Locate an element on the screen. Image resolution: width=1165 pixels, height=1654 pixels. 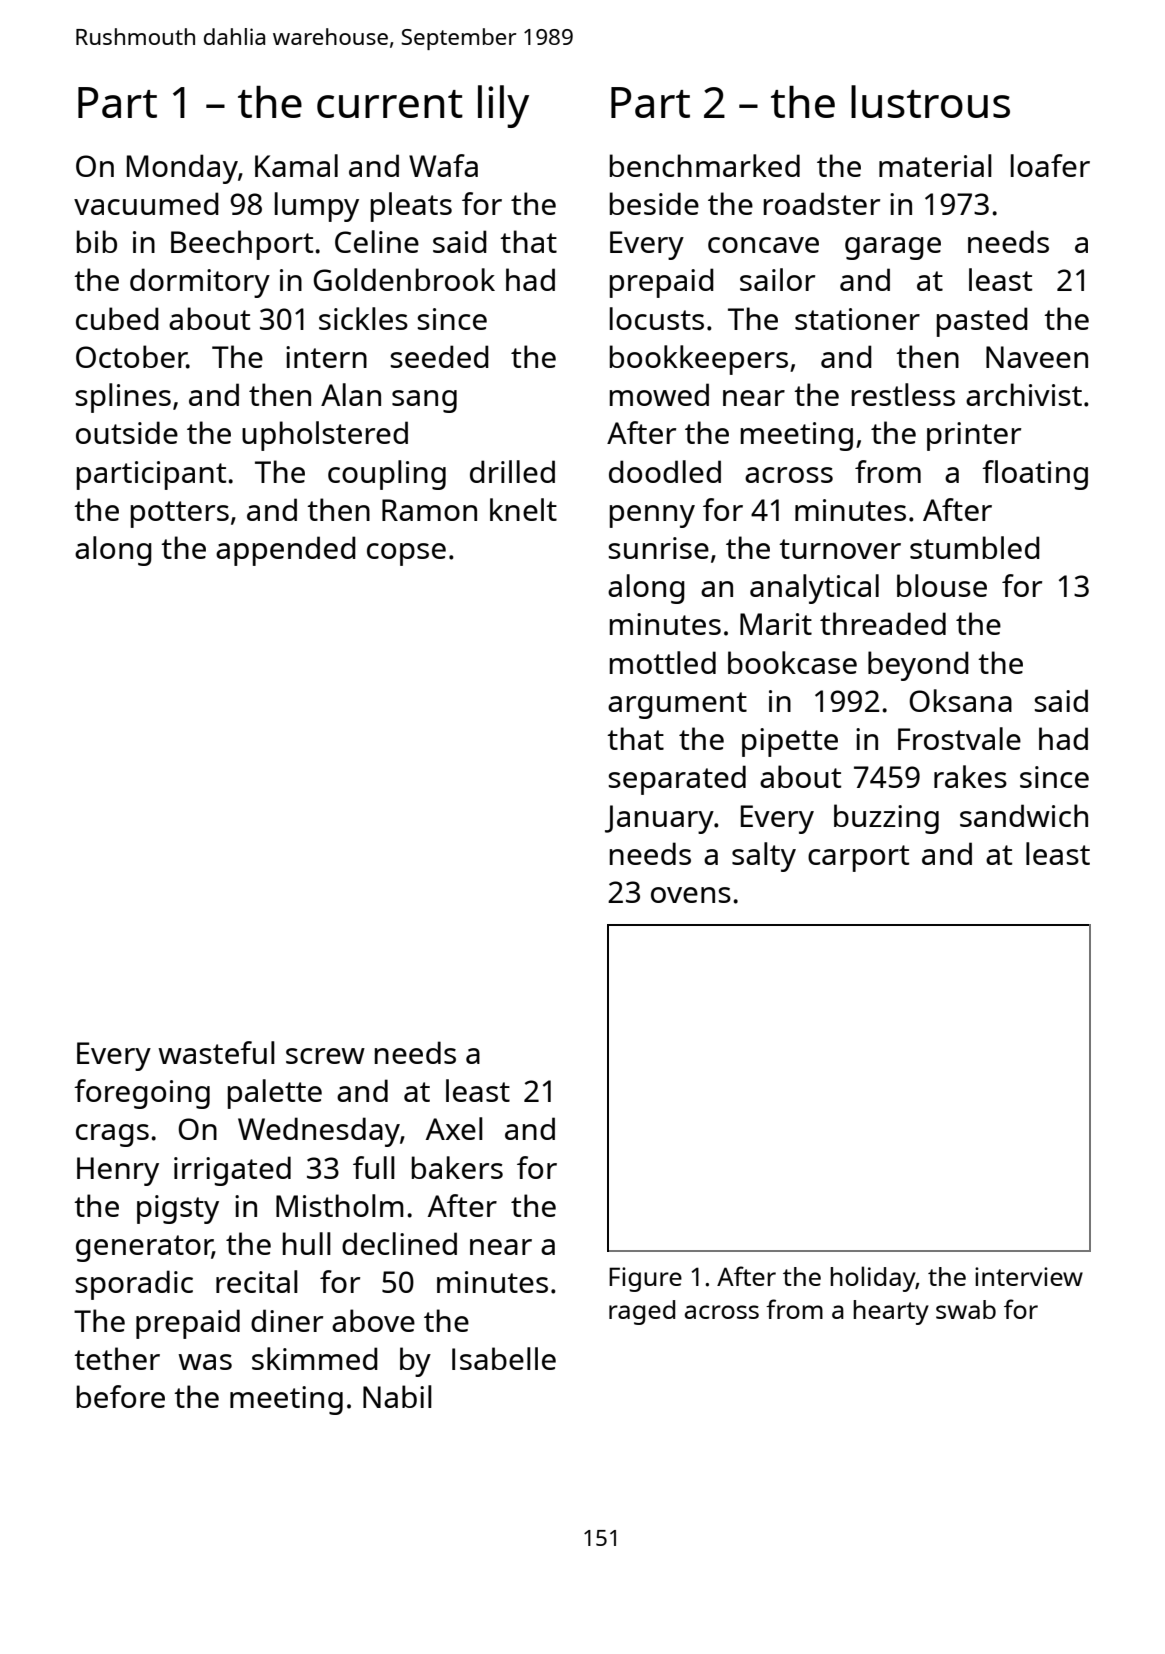
archivist is located at coordinates (1024, 394).
